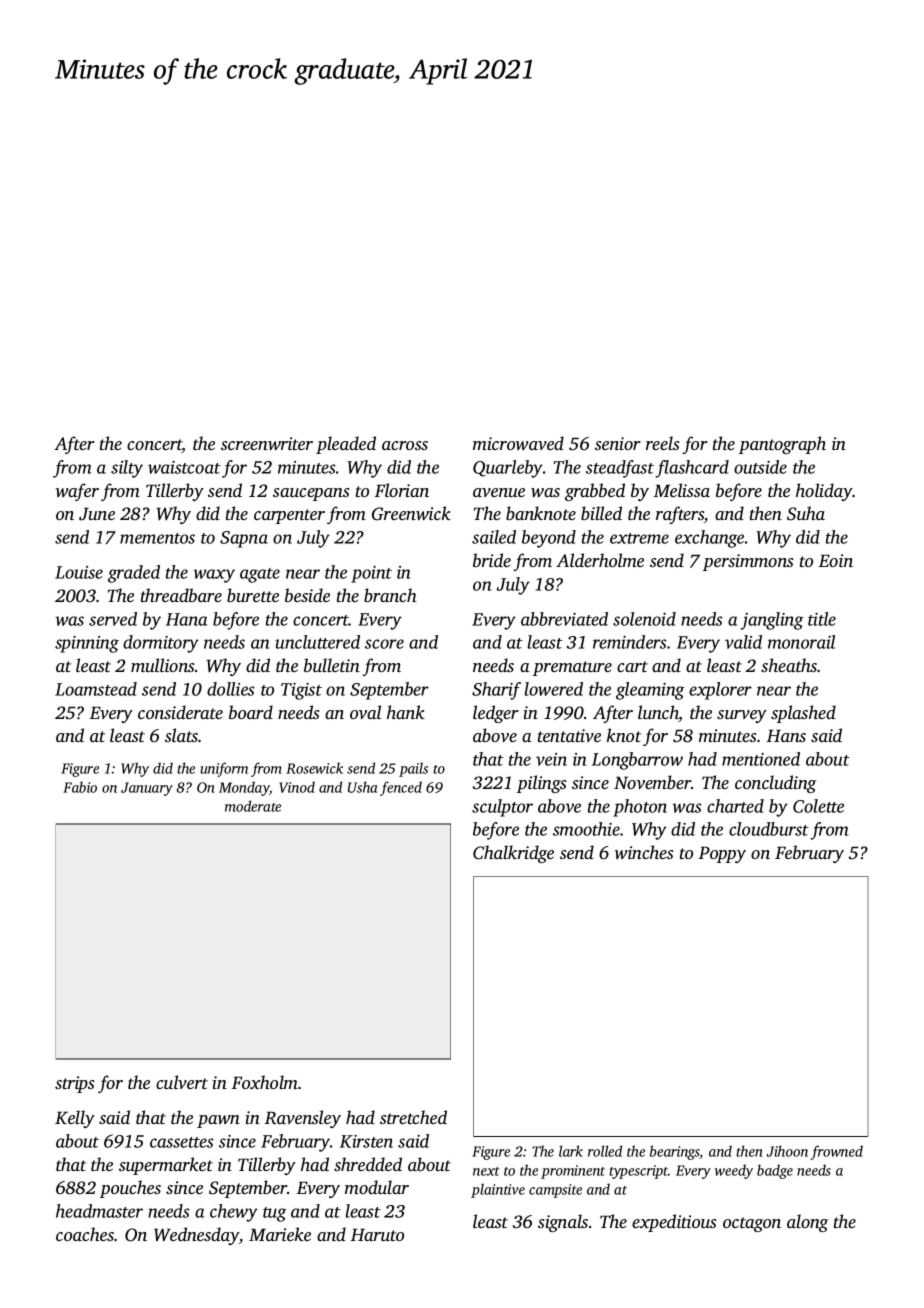 The width and height of the screenshot is (924, 1308). I want to click on Haruto, so click(377, 1234).
